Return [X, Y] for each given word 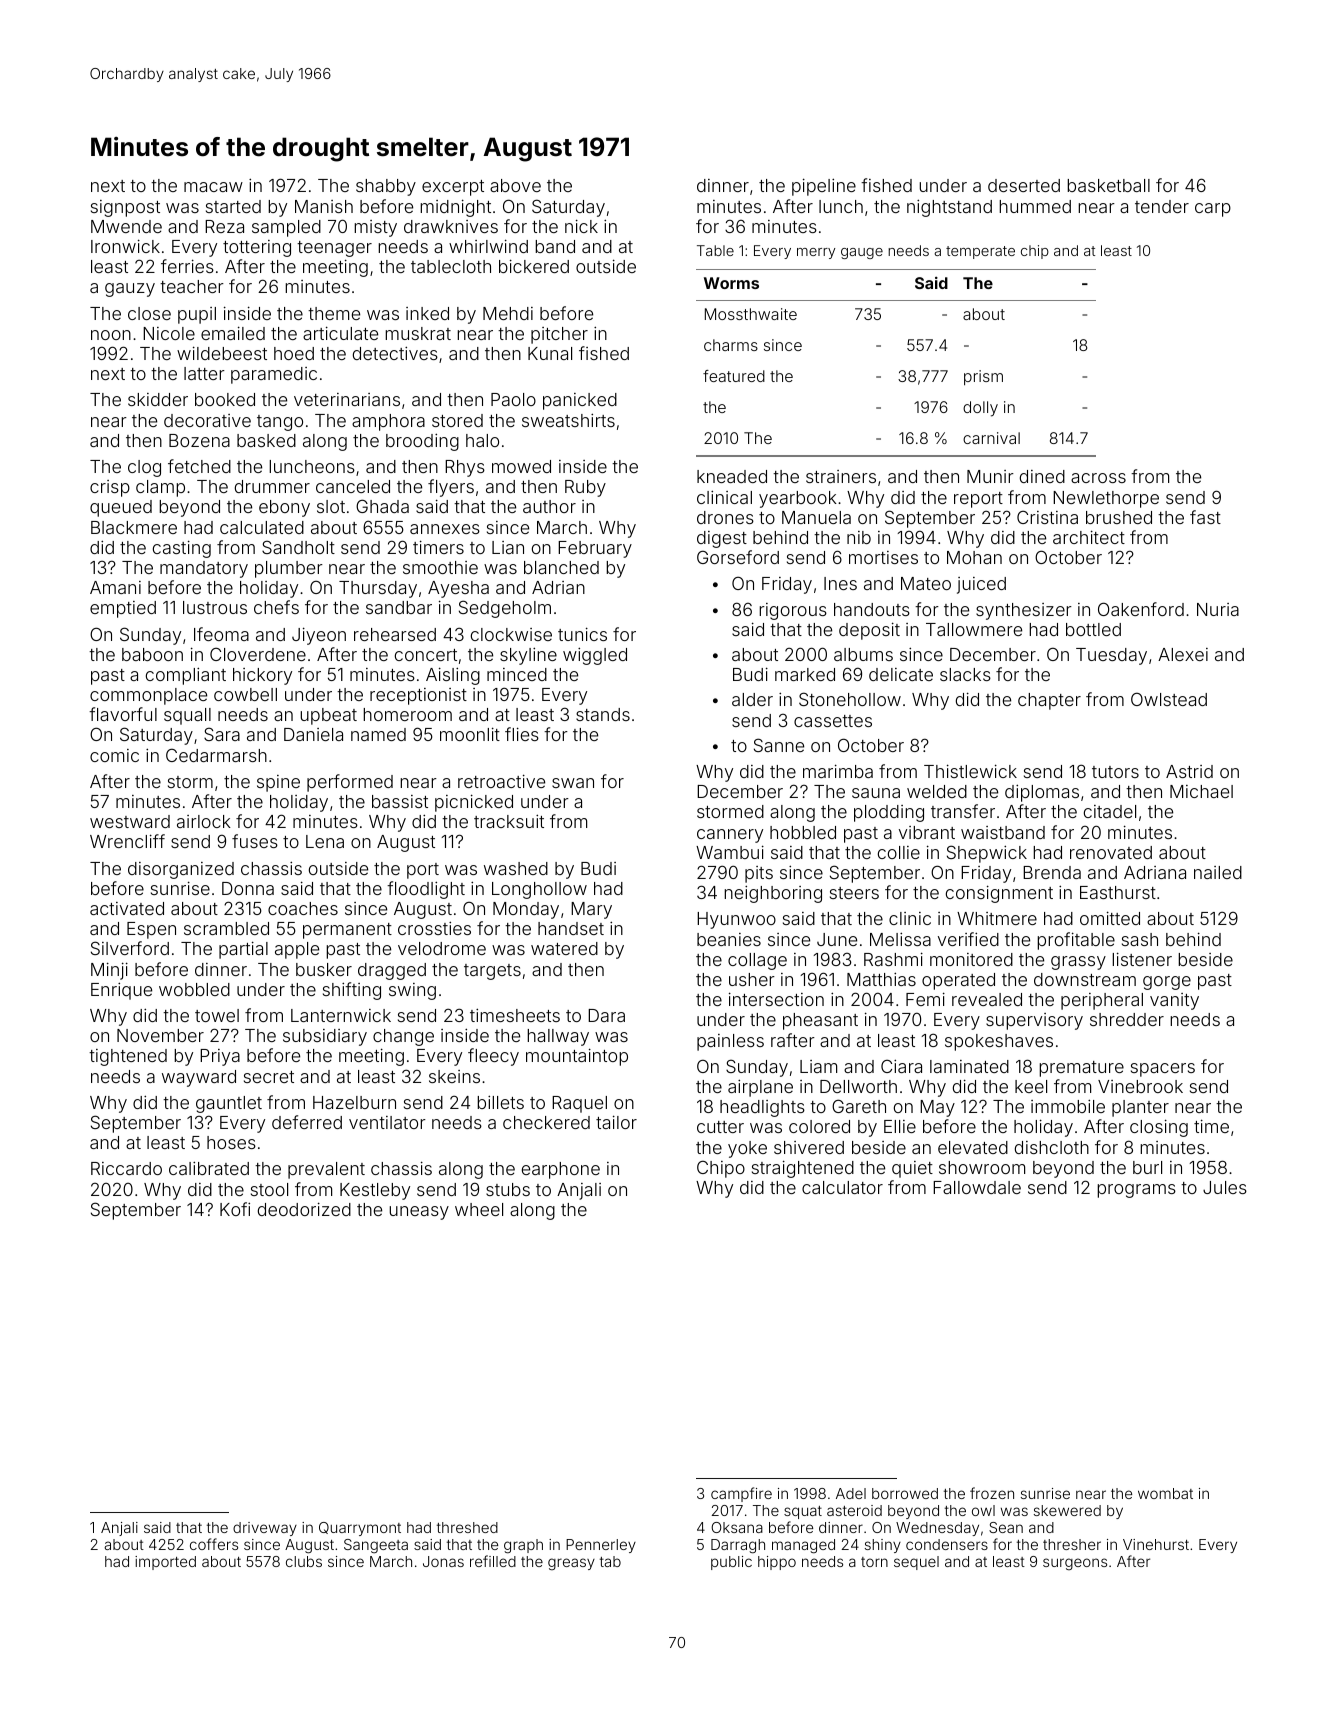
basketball [1108, 185]
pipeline [824, 187]
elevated [973, 1147]
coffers [214, 1544]
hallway [558, 1037]
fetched [199, 466]
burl [1147, 1167]
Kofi [235, 1209]
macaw [213, 187]
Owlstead [1169, 699]
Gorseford [738, 557]
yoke [747, 1149]
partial [243, 950]
